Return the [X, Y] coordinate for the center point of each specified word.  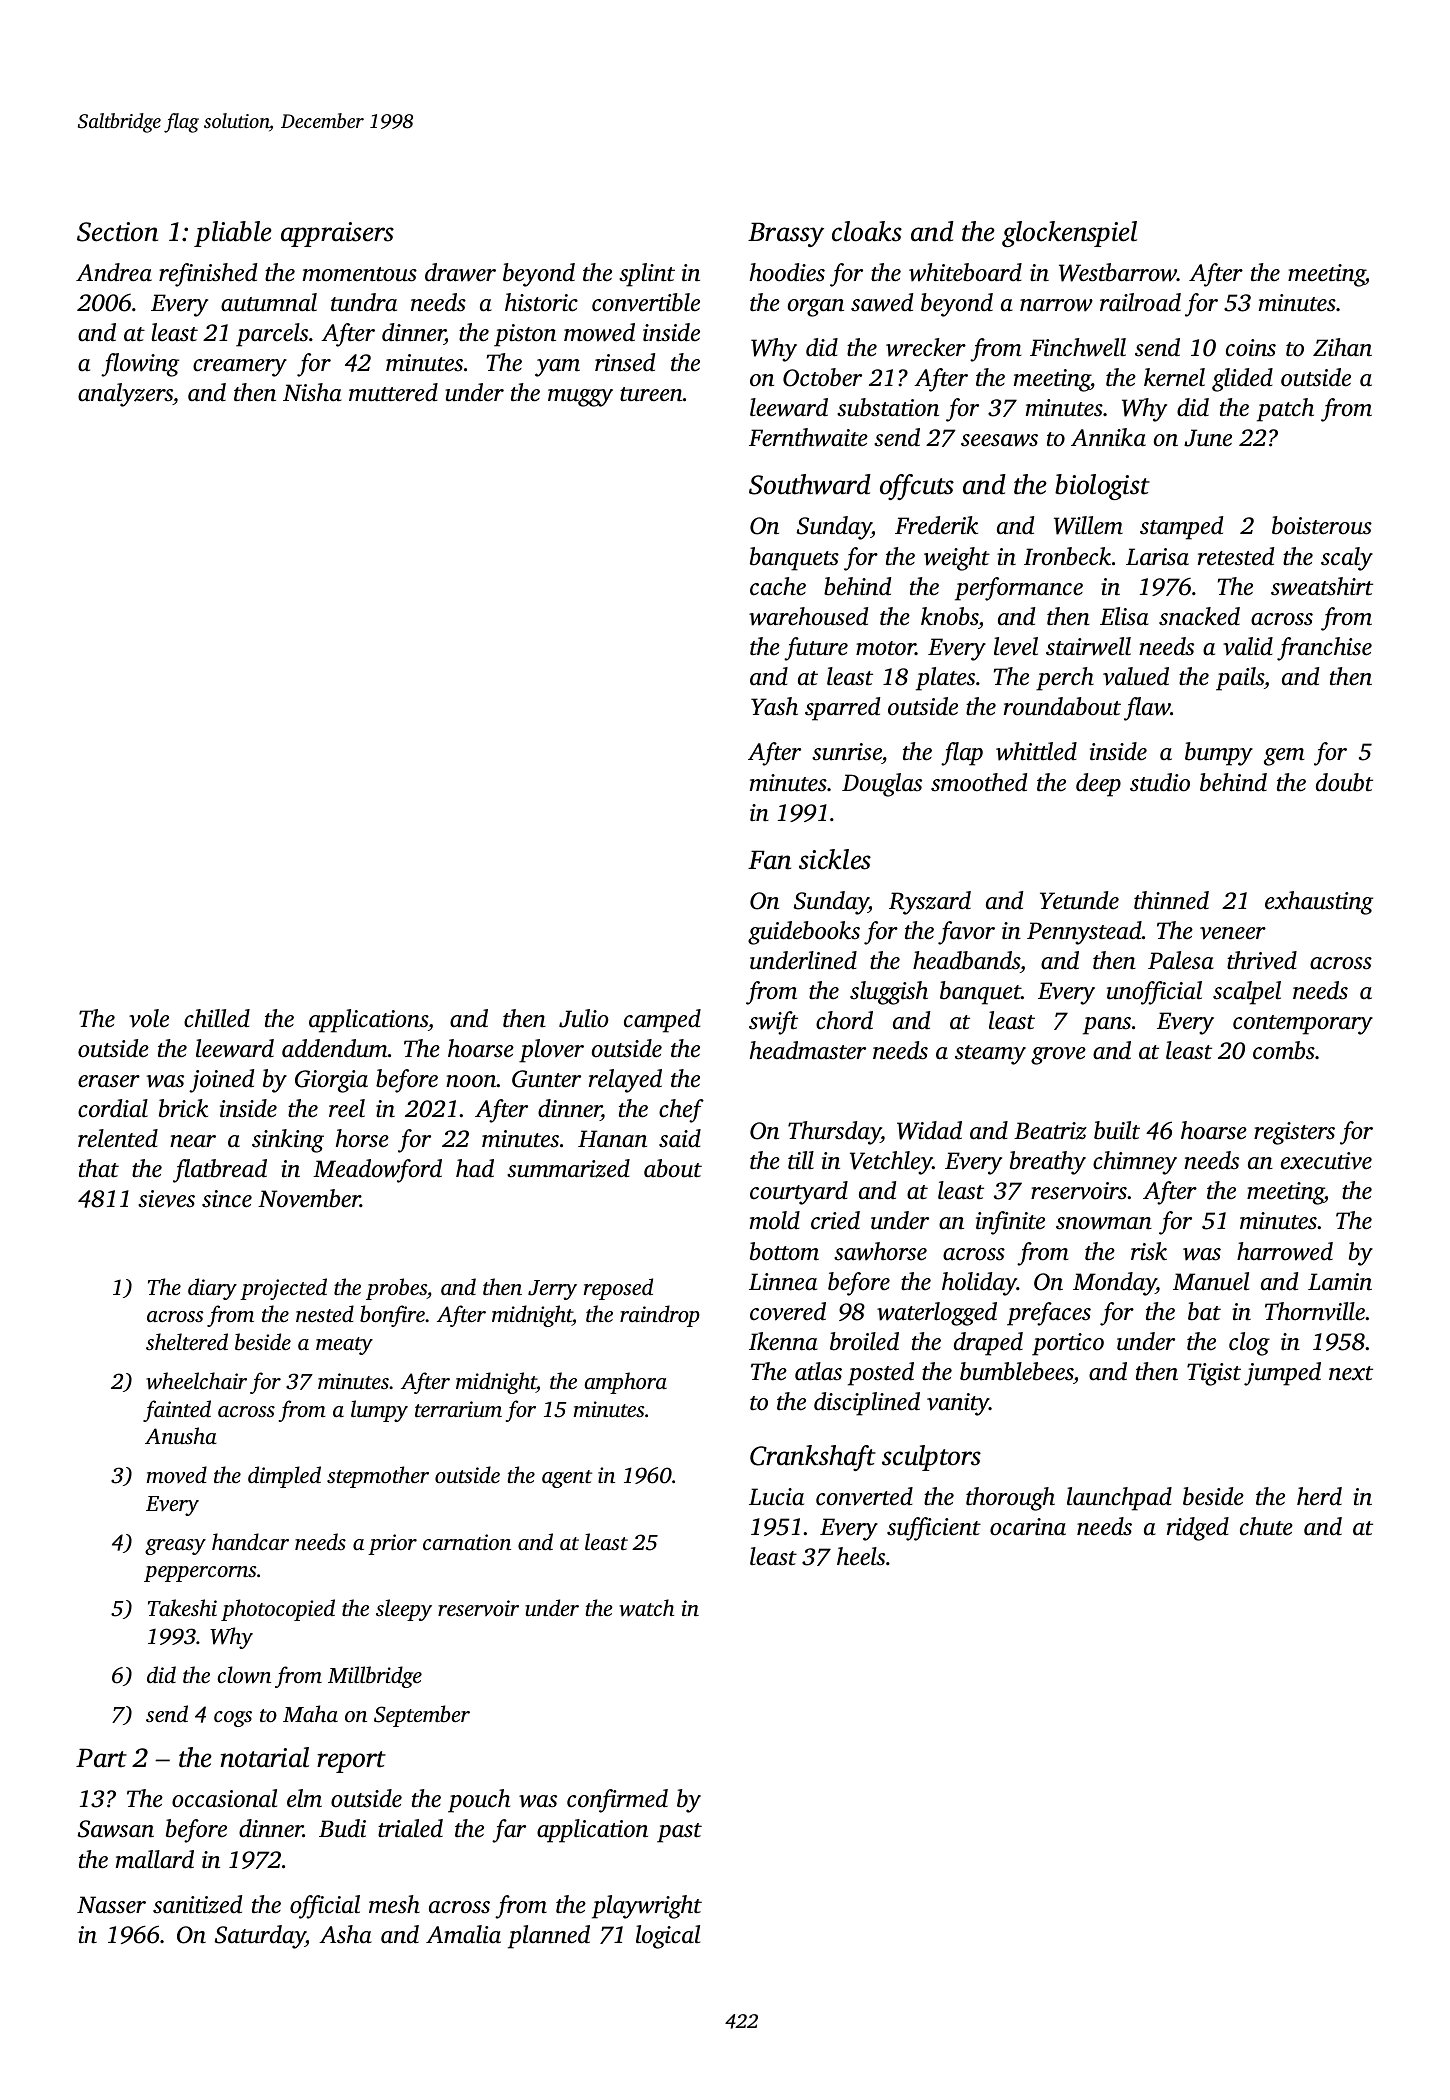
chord [844, 1020]
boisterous [1322, 525]
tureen [651, 394]
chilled [217, 1018]
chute [1266, 1526]
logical [668, 1937]
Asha [345, 1934]
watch [646, 1608]
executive [1326, 1161]
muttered [393, 392]
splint [647, 275]
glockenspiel [1069, 234]
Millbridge [375, 1677]
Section [117, 232]
